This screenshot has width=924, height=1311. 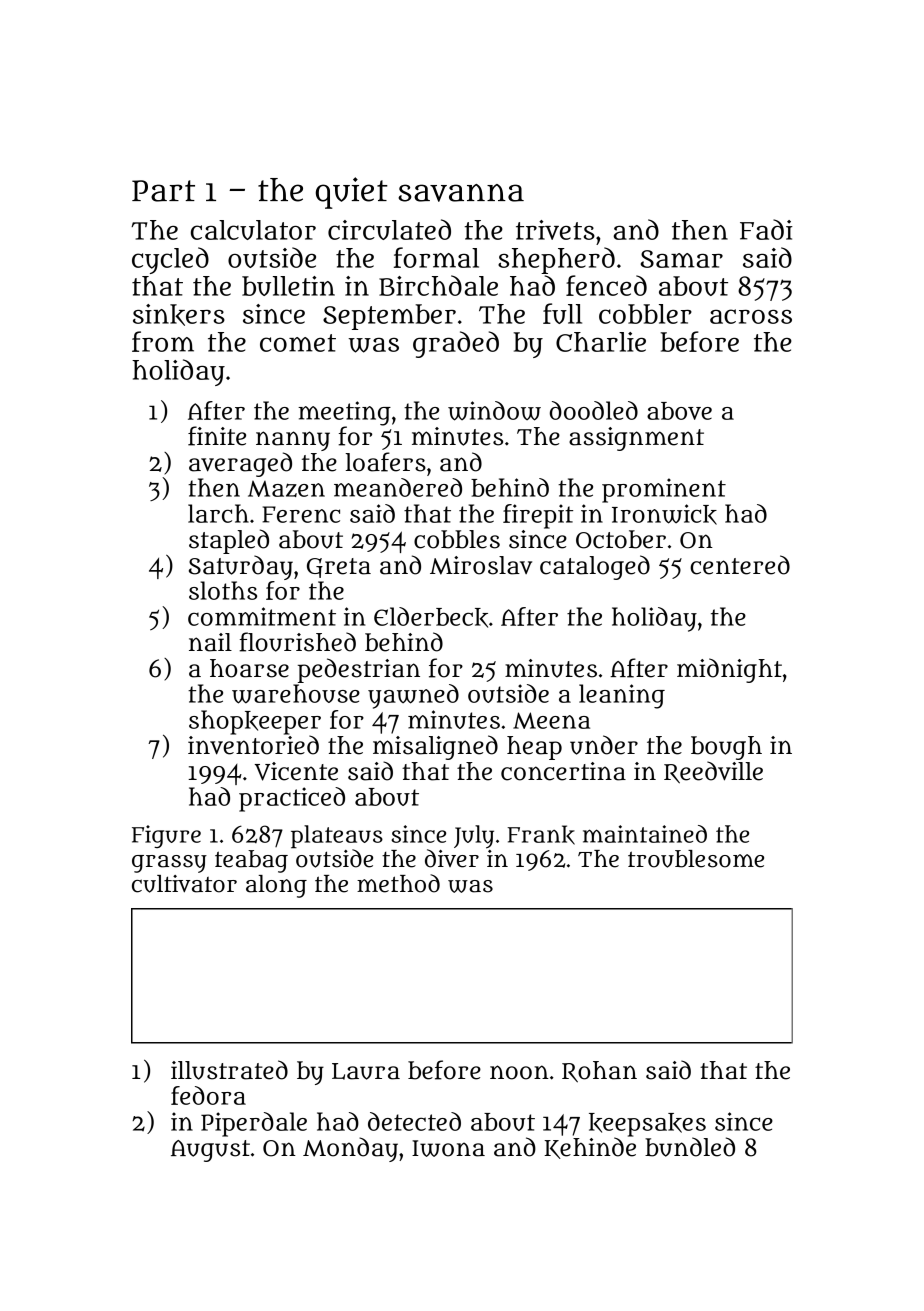 I want to click on meandered, so click(x=398, y=487).
